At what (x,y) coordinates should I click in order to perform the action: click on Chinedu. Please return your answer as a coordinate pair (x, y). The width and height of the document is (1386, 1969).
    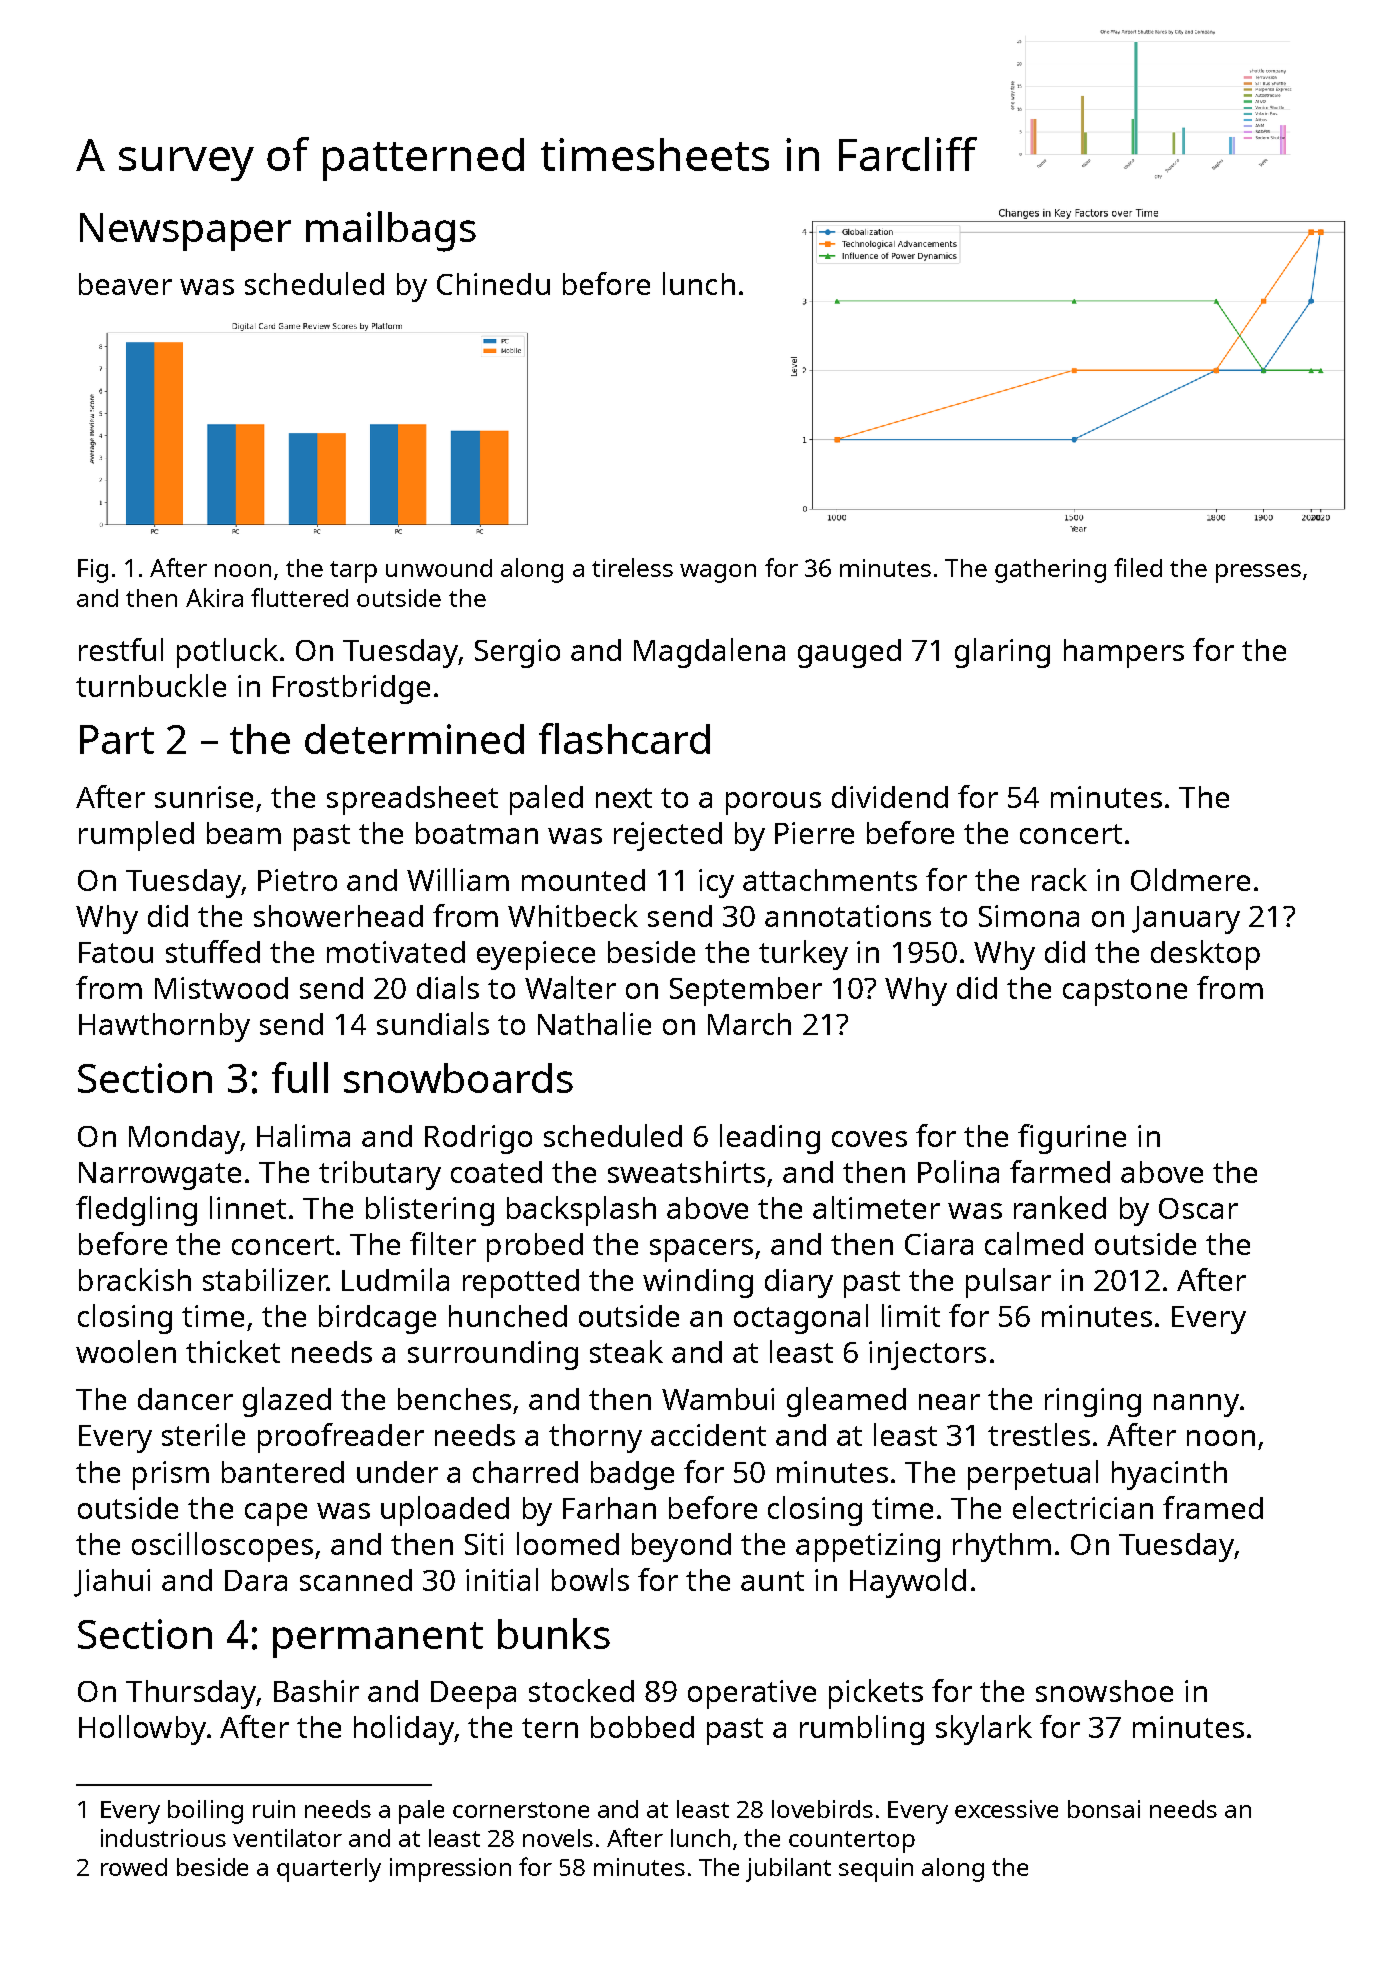
    Looking at the image, I should click on (493, 284).
